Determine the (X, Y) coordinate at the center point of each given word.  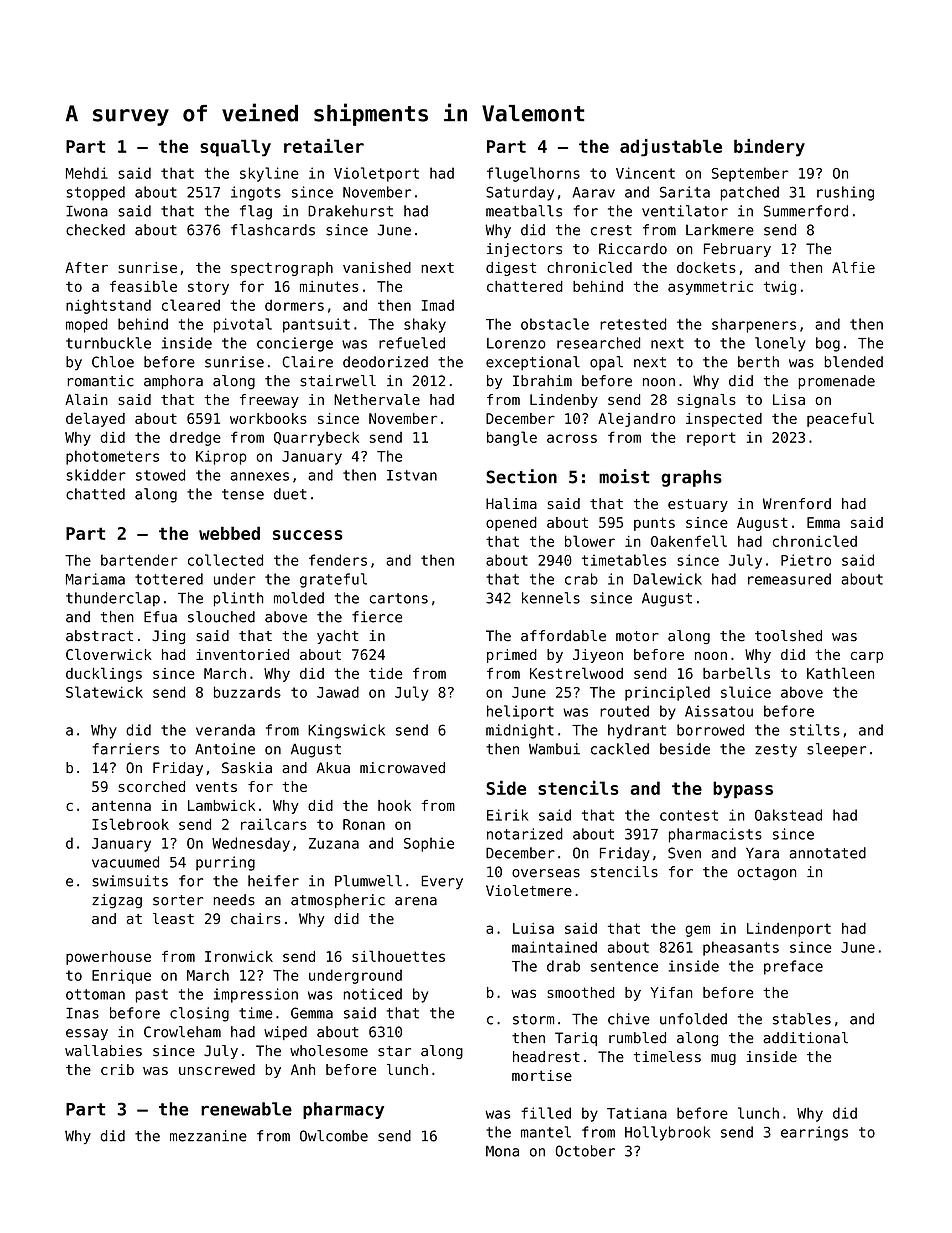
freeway (269, 401)
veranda (225, 730)
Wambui (554, 749)
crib (117, 1069)
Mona (502, 1151)
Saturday (520, 193)
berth (758, 362)
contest (689, 815)
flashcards (273, 230)
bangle (512, 438)
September (750, 174)
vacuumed (125, 862)
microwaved (402, 768)
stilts (815, 730)
